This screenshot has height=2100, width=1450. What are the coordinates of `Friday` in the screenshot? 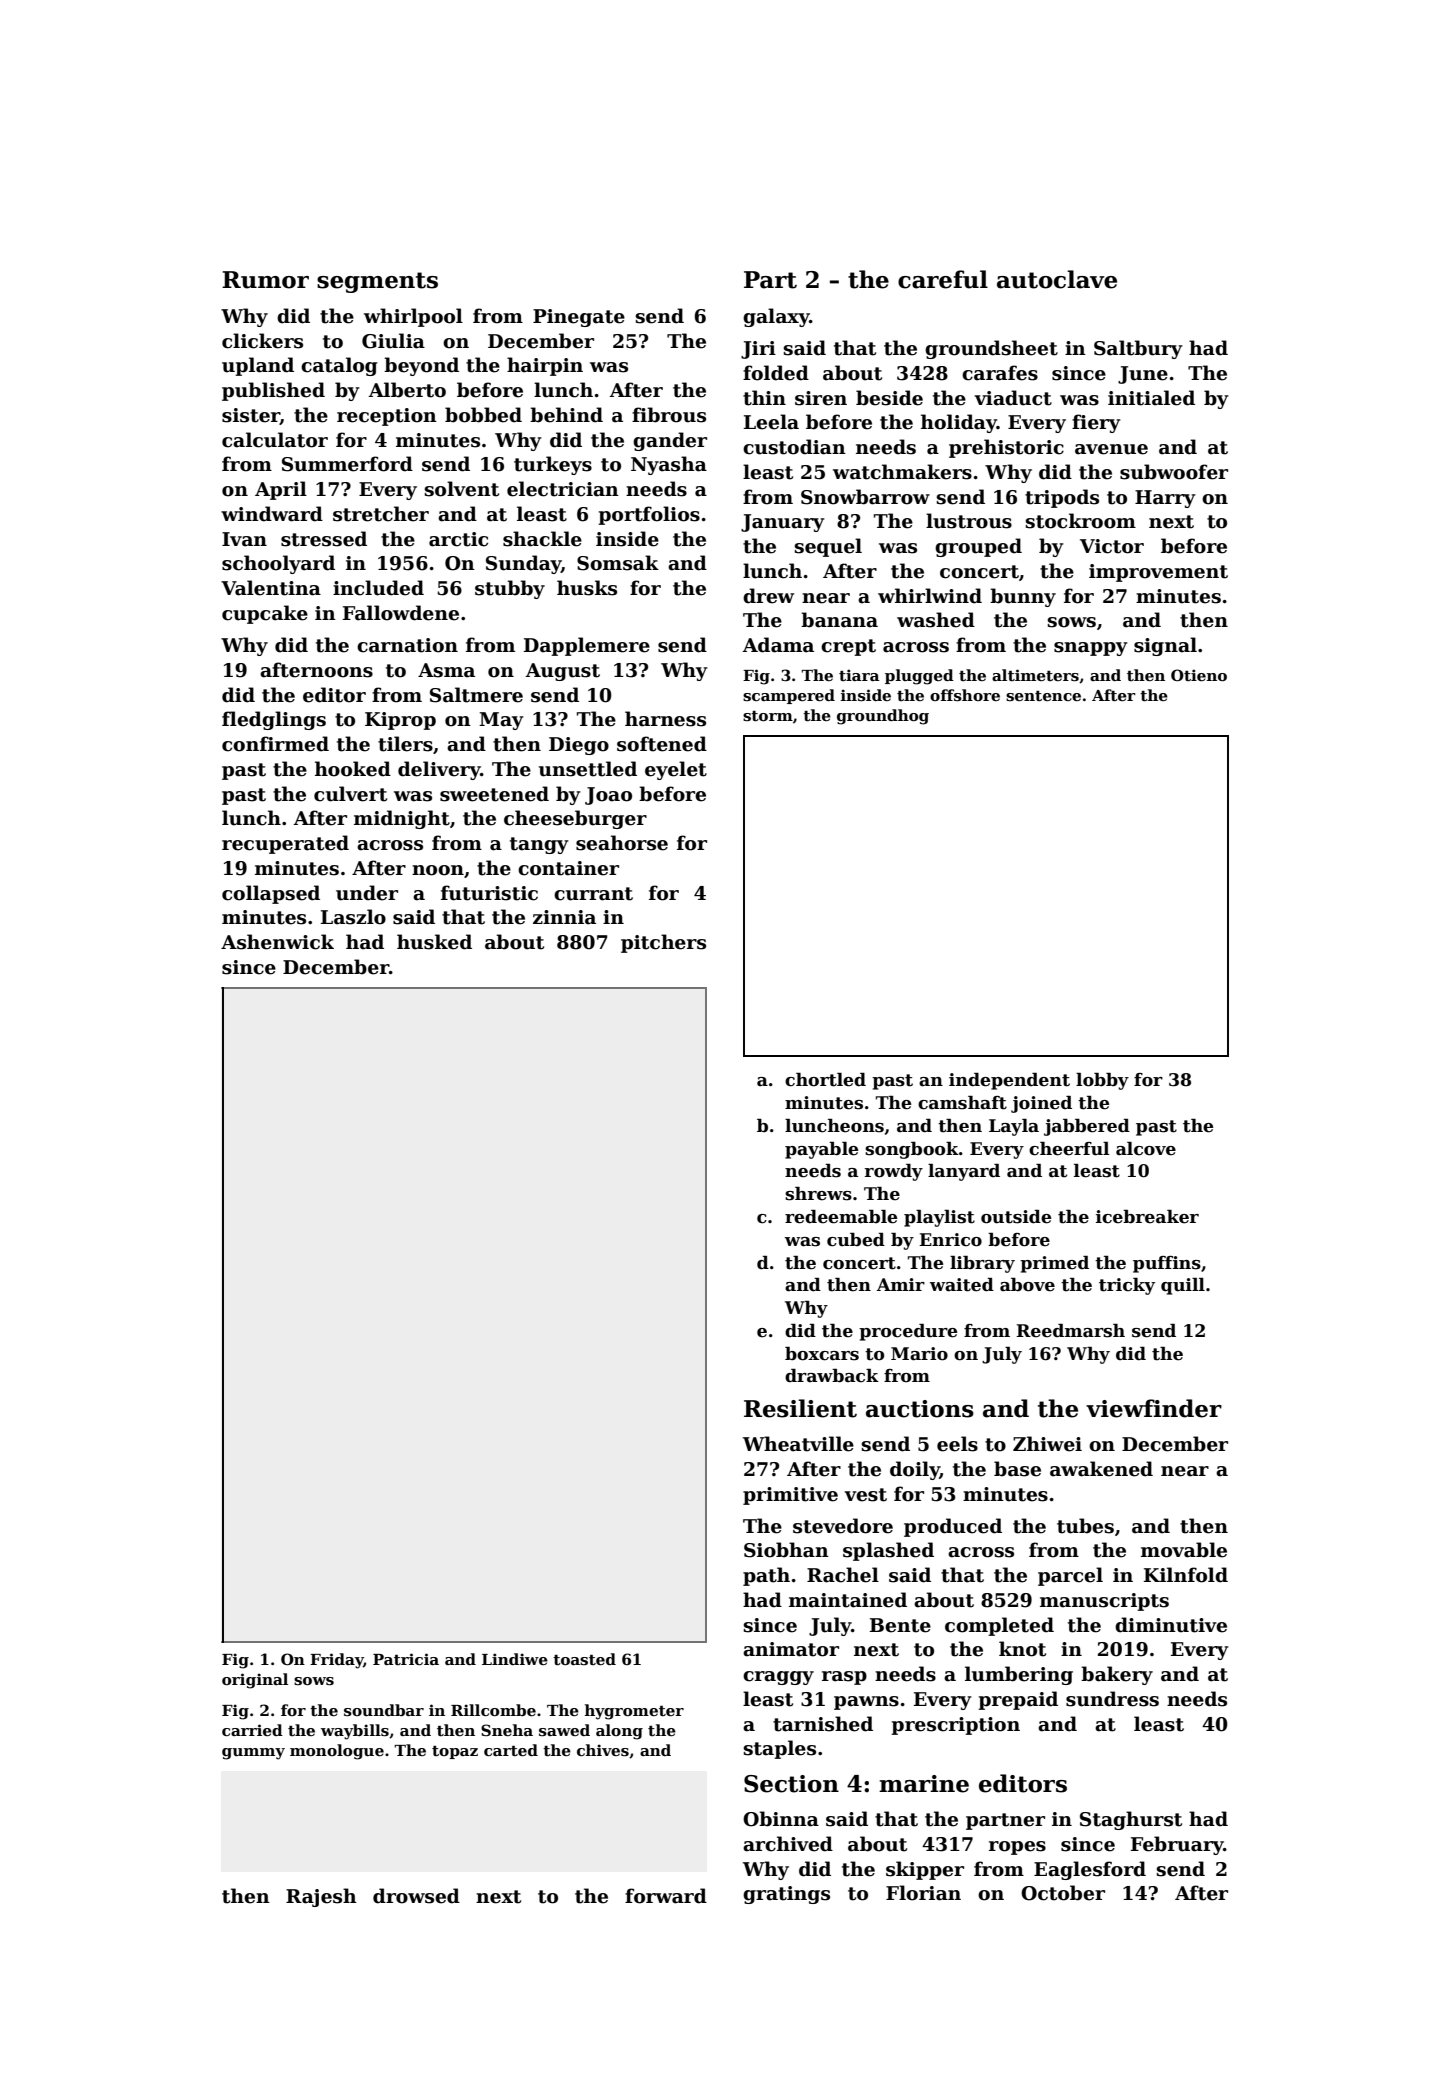 It's located at (336, 1661).
